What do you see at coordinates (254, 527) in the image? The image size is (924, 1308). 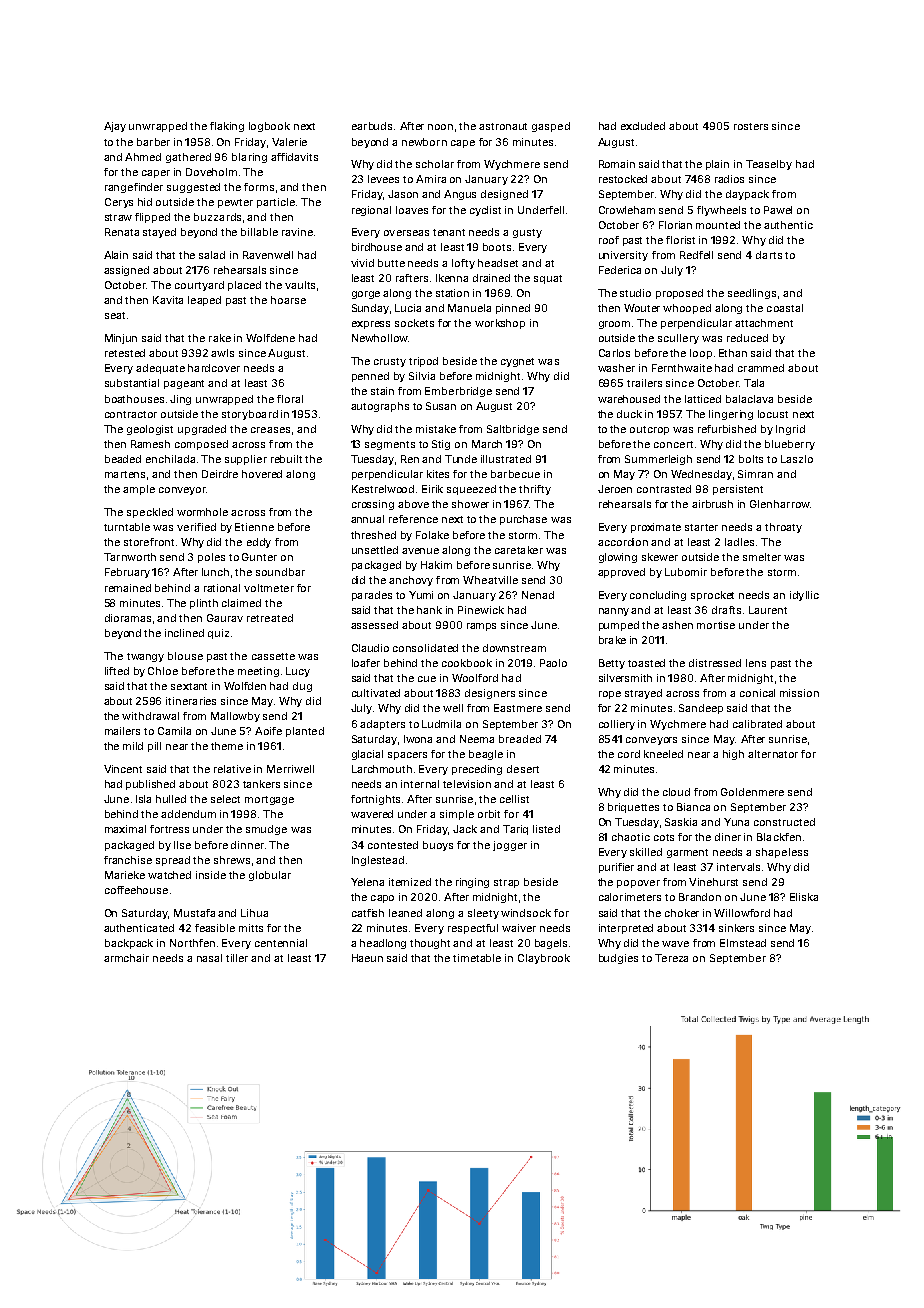 I see `Etienne` at bounding box center [254, 527].
